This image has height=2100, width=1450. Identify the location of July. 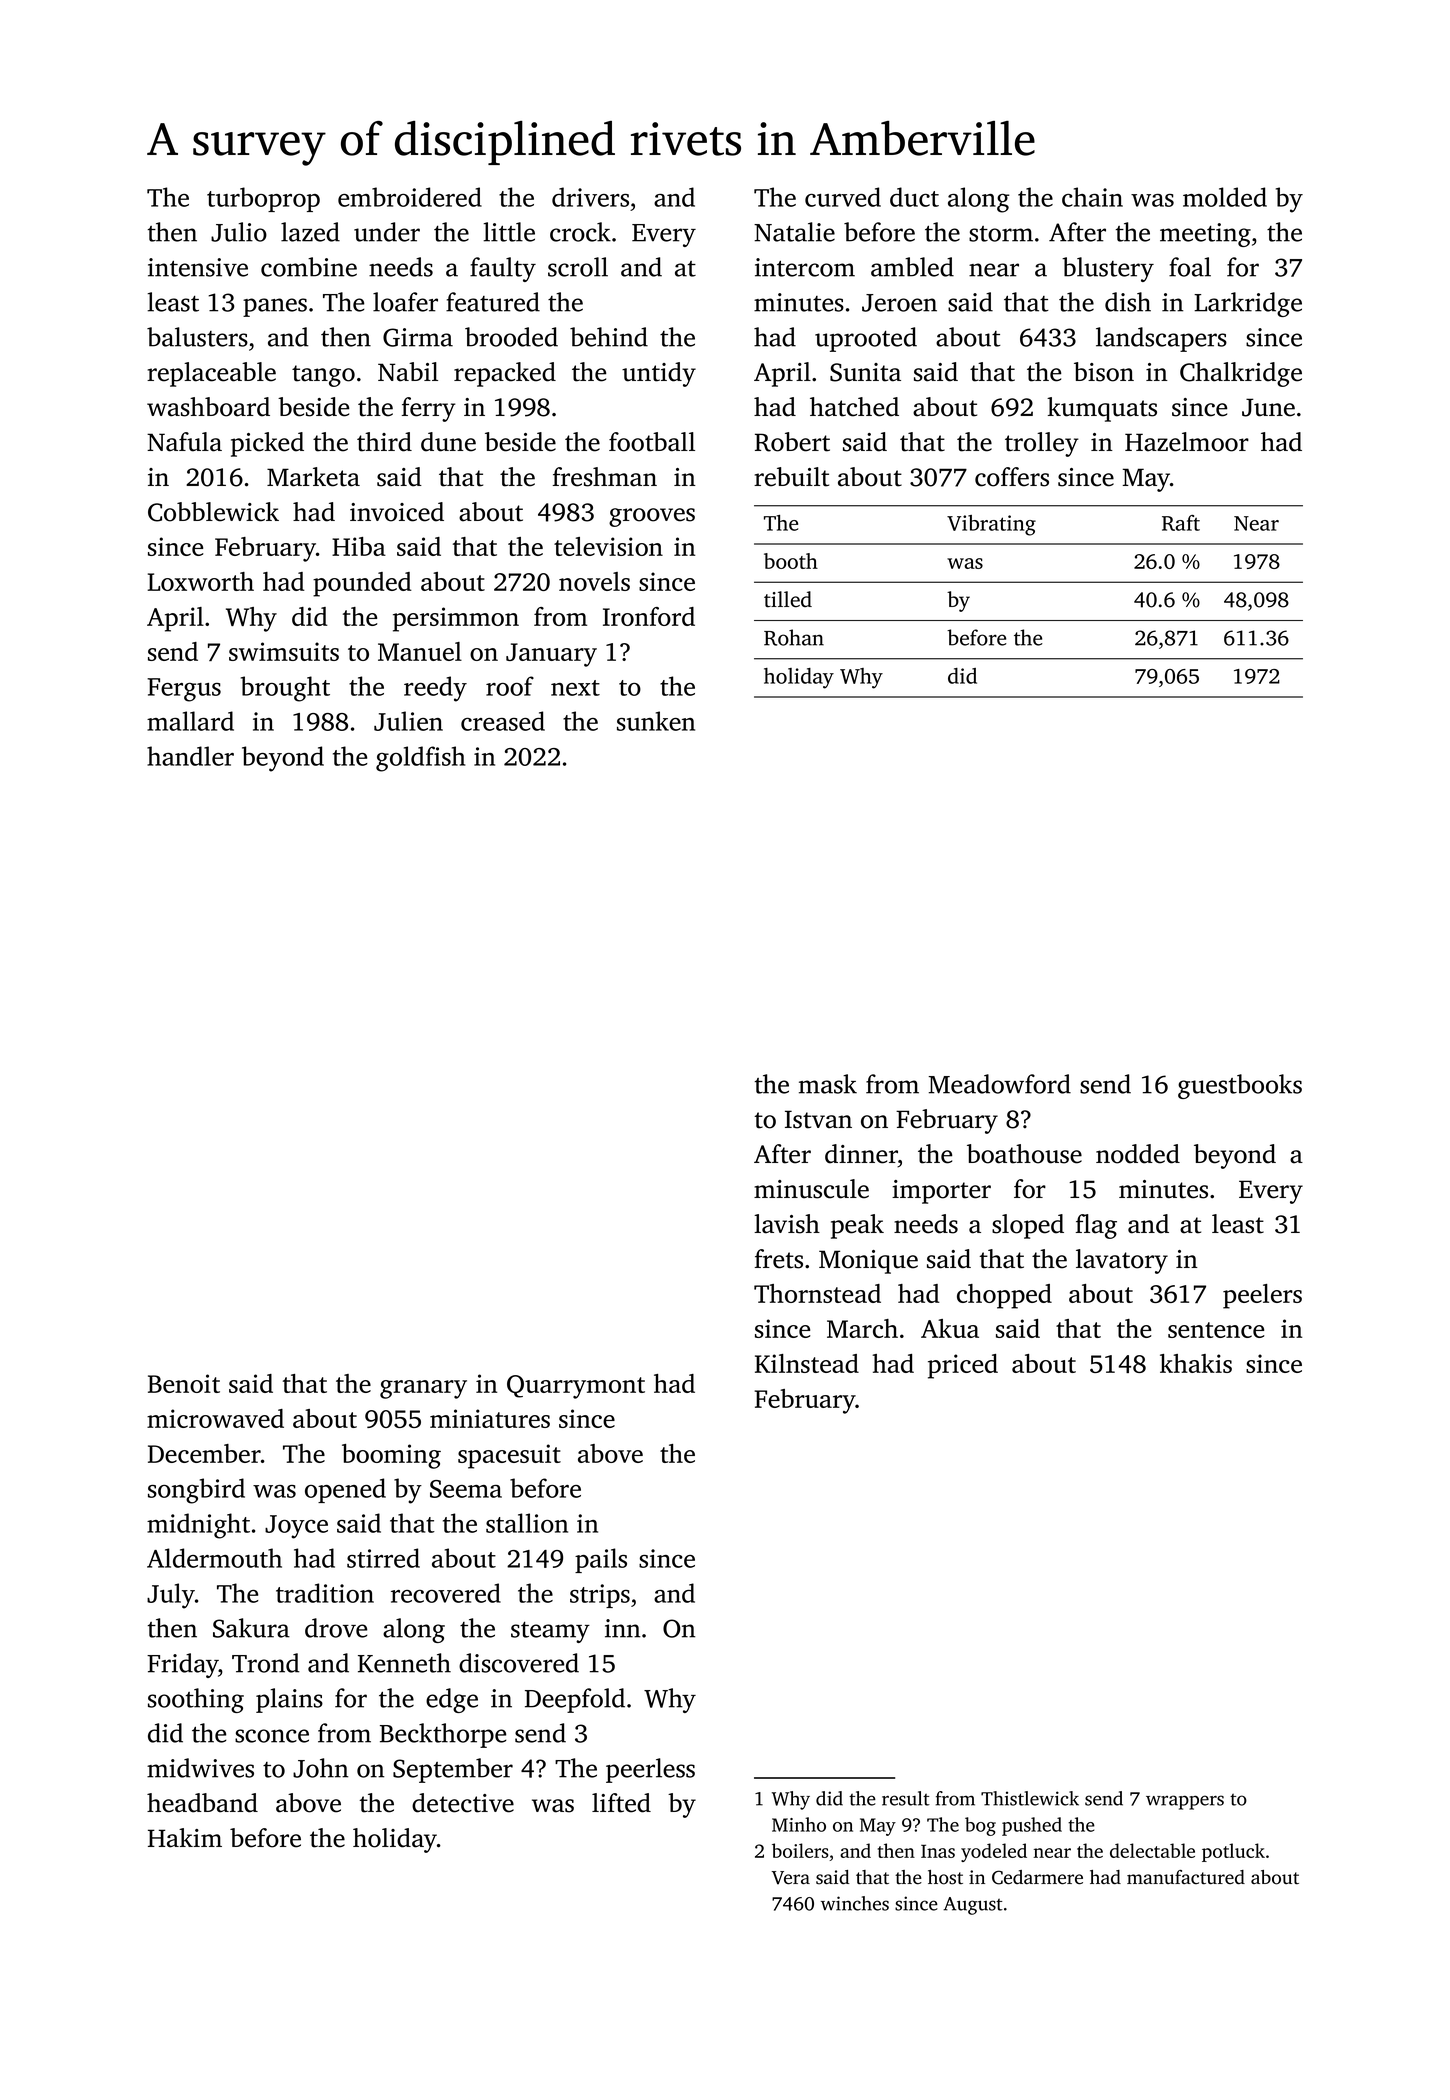
(171, 1596).
